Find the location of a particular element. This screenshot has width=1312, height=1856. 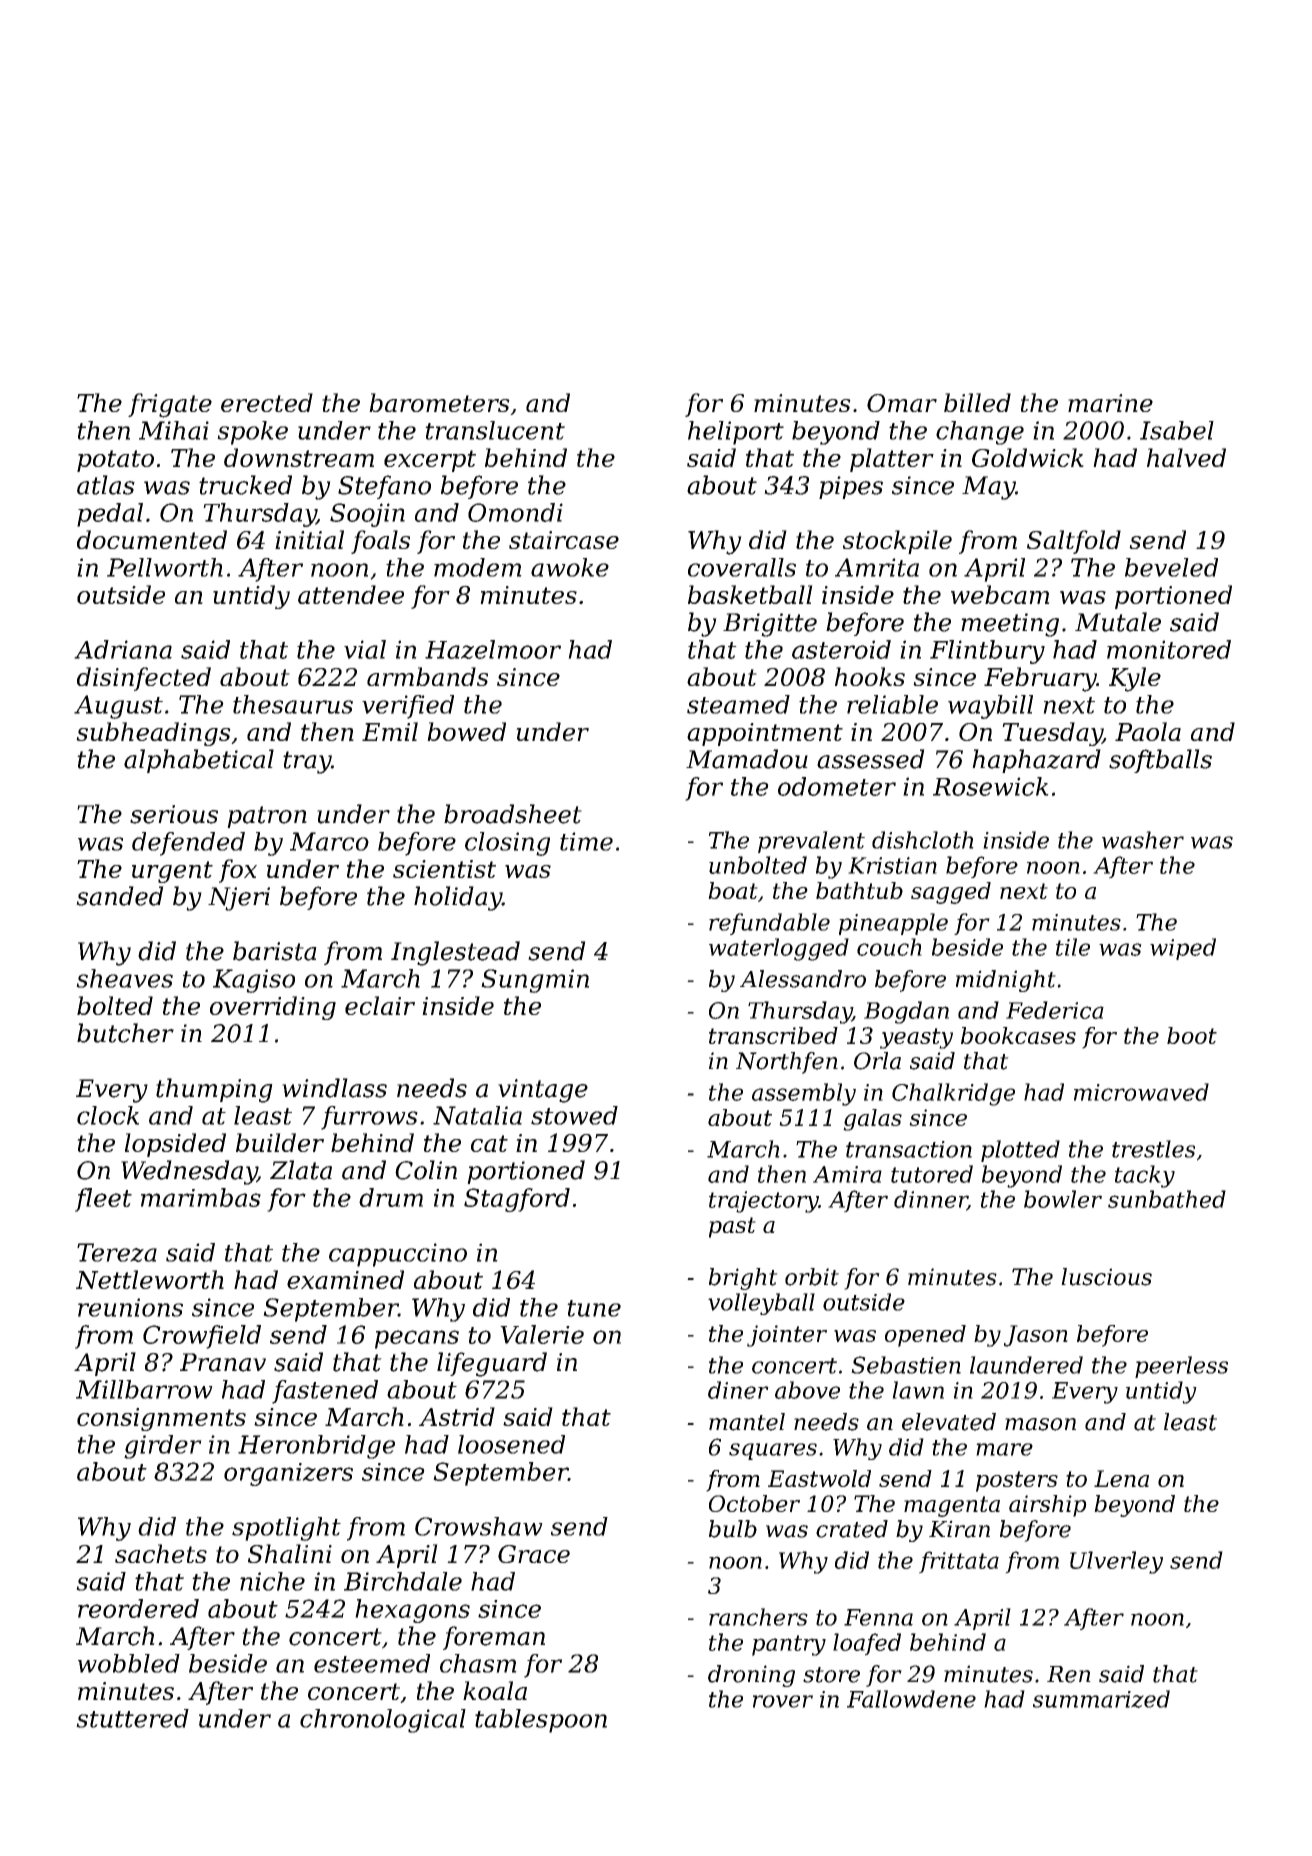

disinfected is located at coordinates (144, 679).
